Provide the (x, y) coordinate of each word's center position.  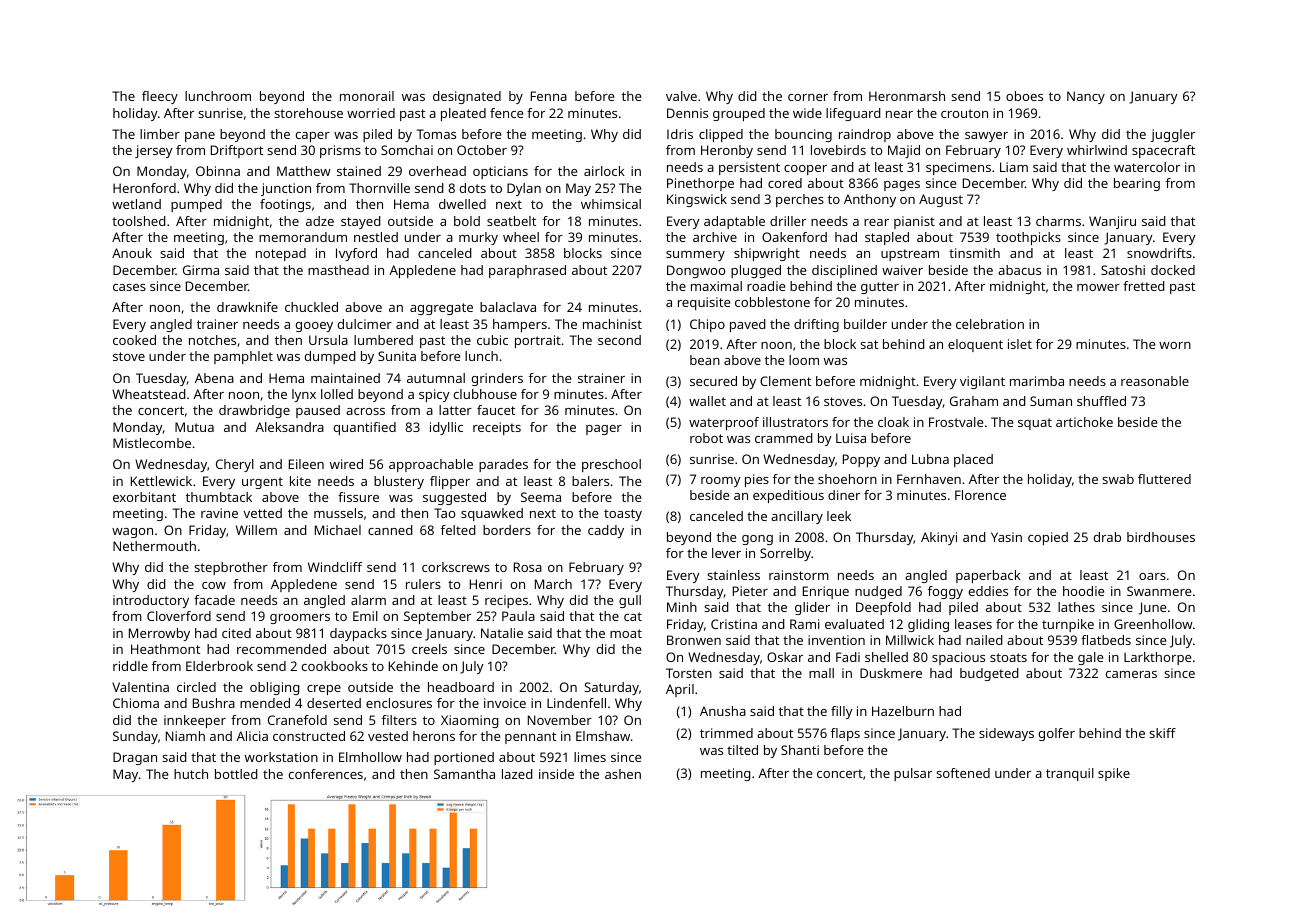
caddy (606, 531)
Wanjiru (1112, 222)
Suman (1051, 401)
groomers (300, 619)
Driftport (237, 151)
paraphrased (527, 271)
